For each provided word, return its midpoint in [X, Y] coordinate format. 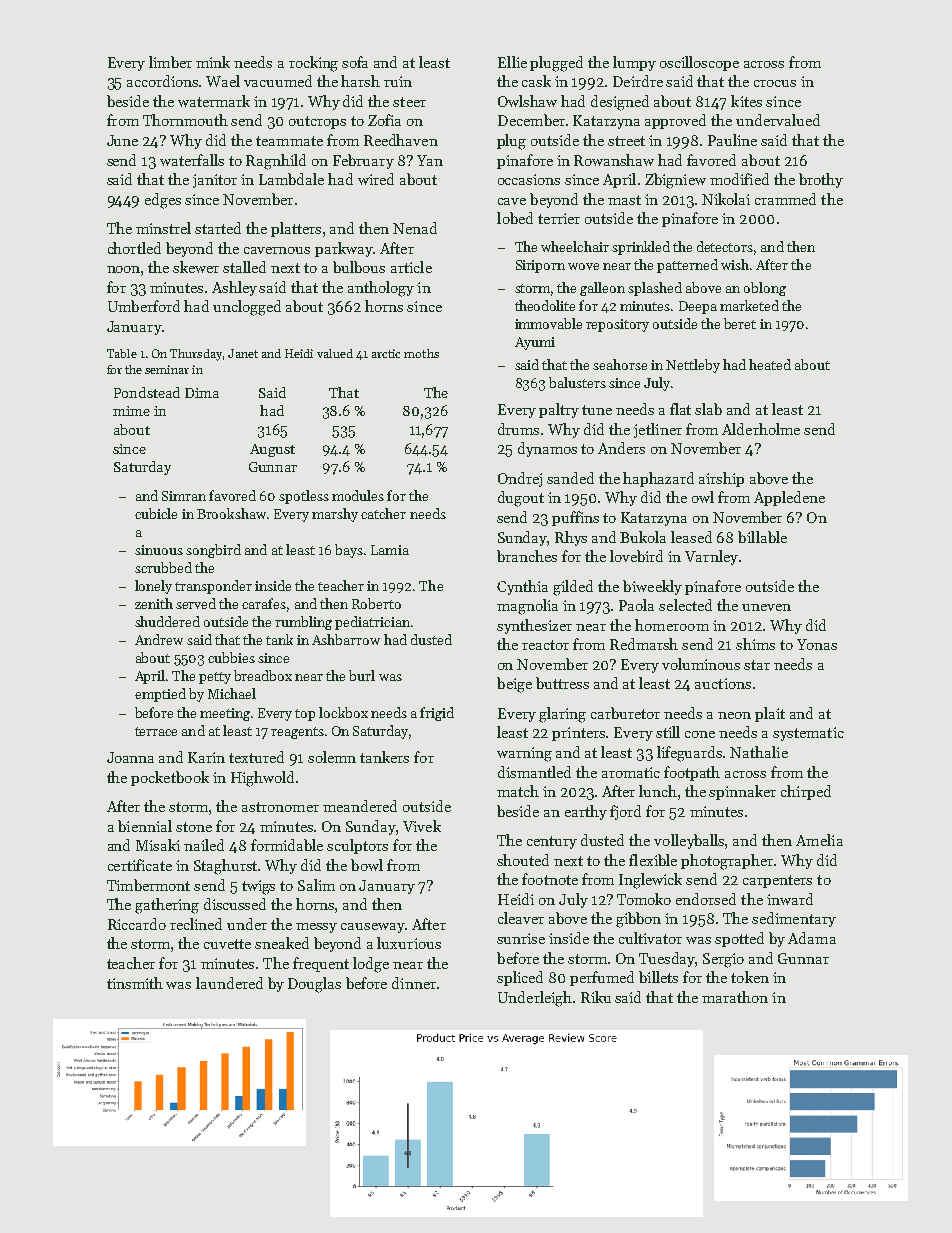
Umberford [144, 306]
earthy [586, 812]
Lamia [390, 550]
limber [170, 62]
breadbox [263, 675]
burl [362, 675]
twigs [258, 887]
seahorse [620, 364]
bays [349, 551]
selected [685, 605]
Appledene [789, 498]
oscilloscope [699, 63]
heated [770, 364]
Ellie [512, 62]
